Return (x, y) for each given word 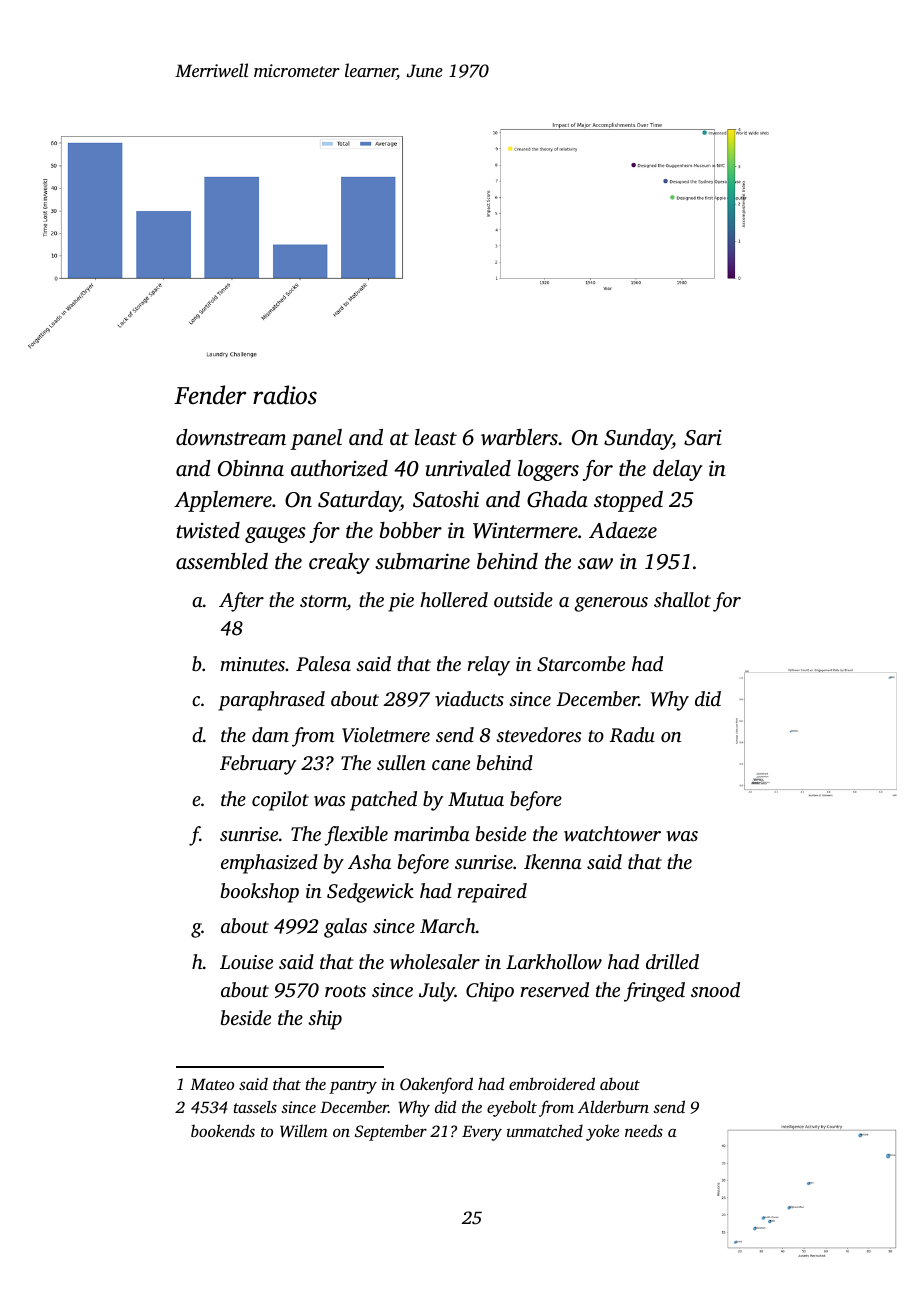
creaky (339, 563)
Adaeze (623, 530)
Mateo (212, 1084)
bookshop (260, 893)
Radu (632, 735)
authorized (339, 468)
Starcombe (581, 664)
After (241, 602)
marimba (432, 833)
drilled (672, 961)
